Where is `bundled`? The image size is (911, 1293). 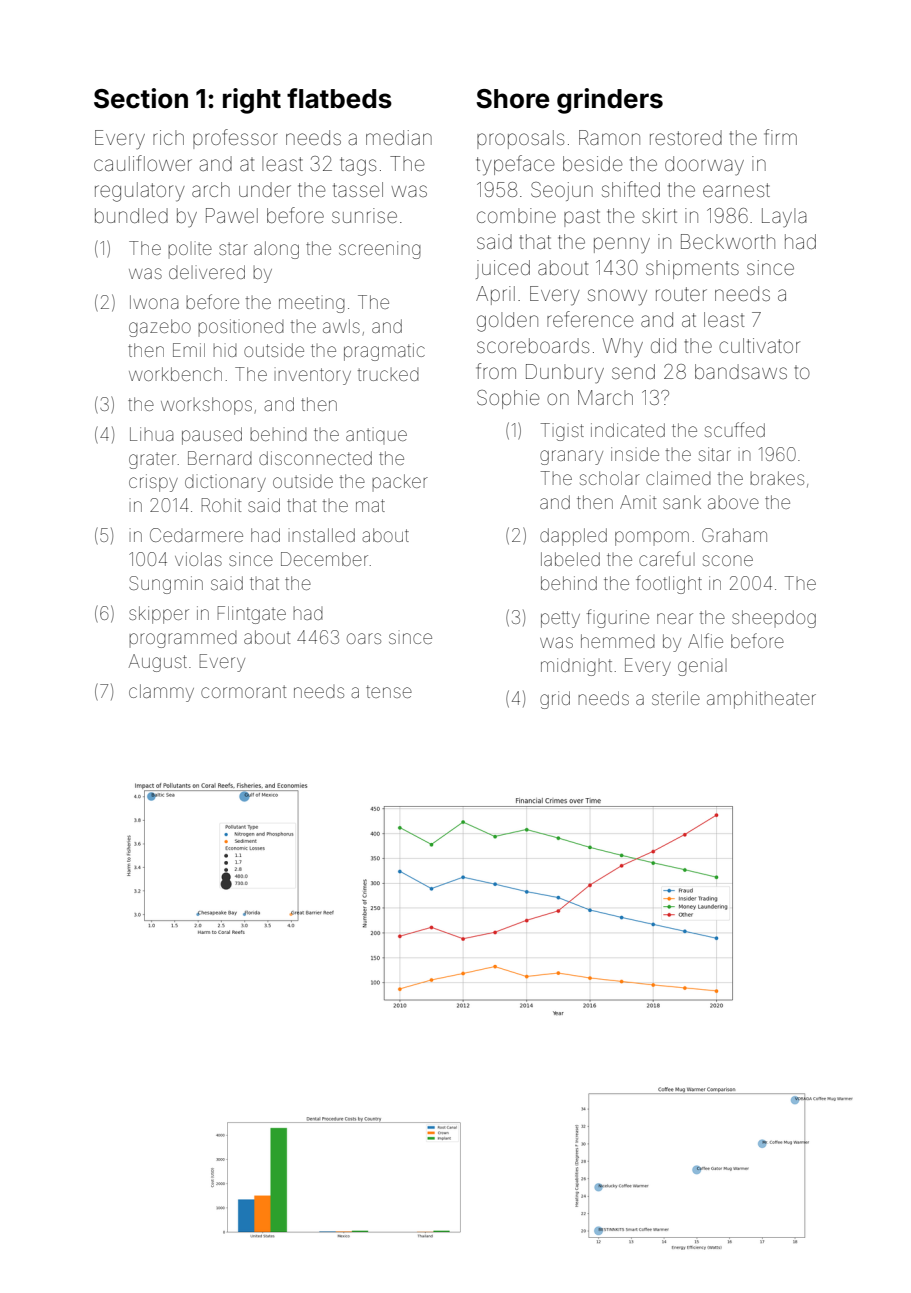 bundled is located at coordinates (131, 215).
